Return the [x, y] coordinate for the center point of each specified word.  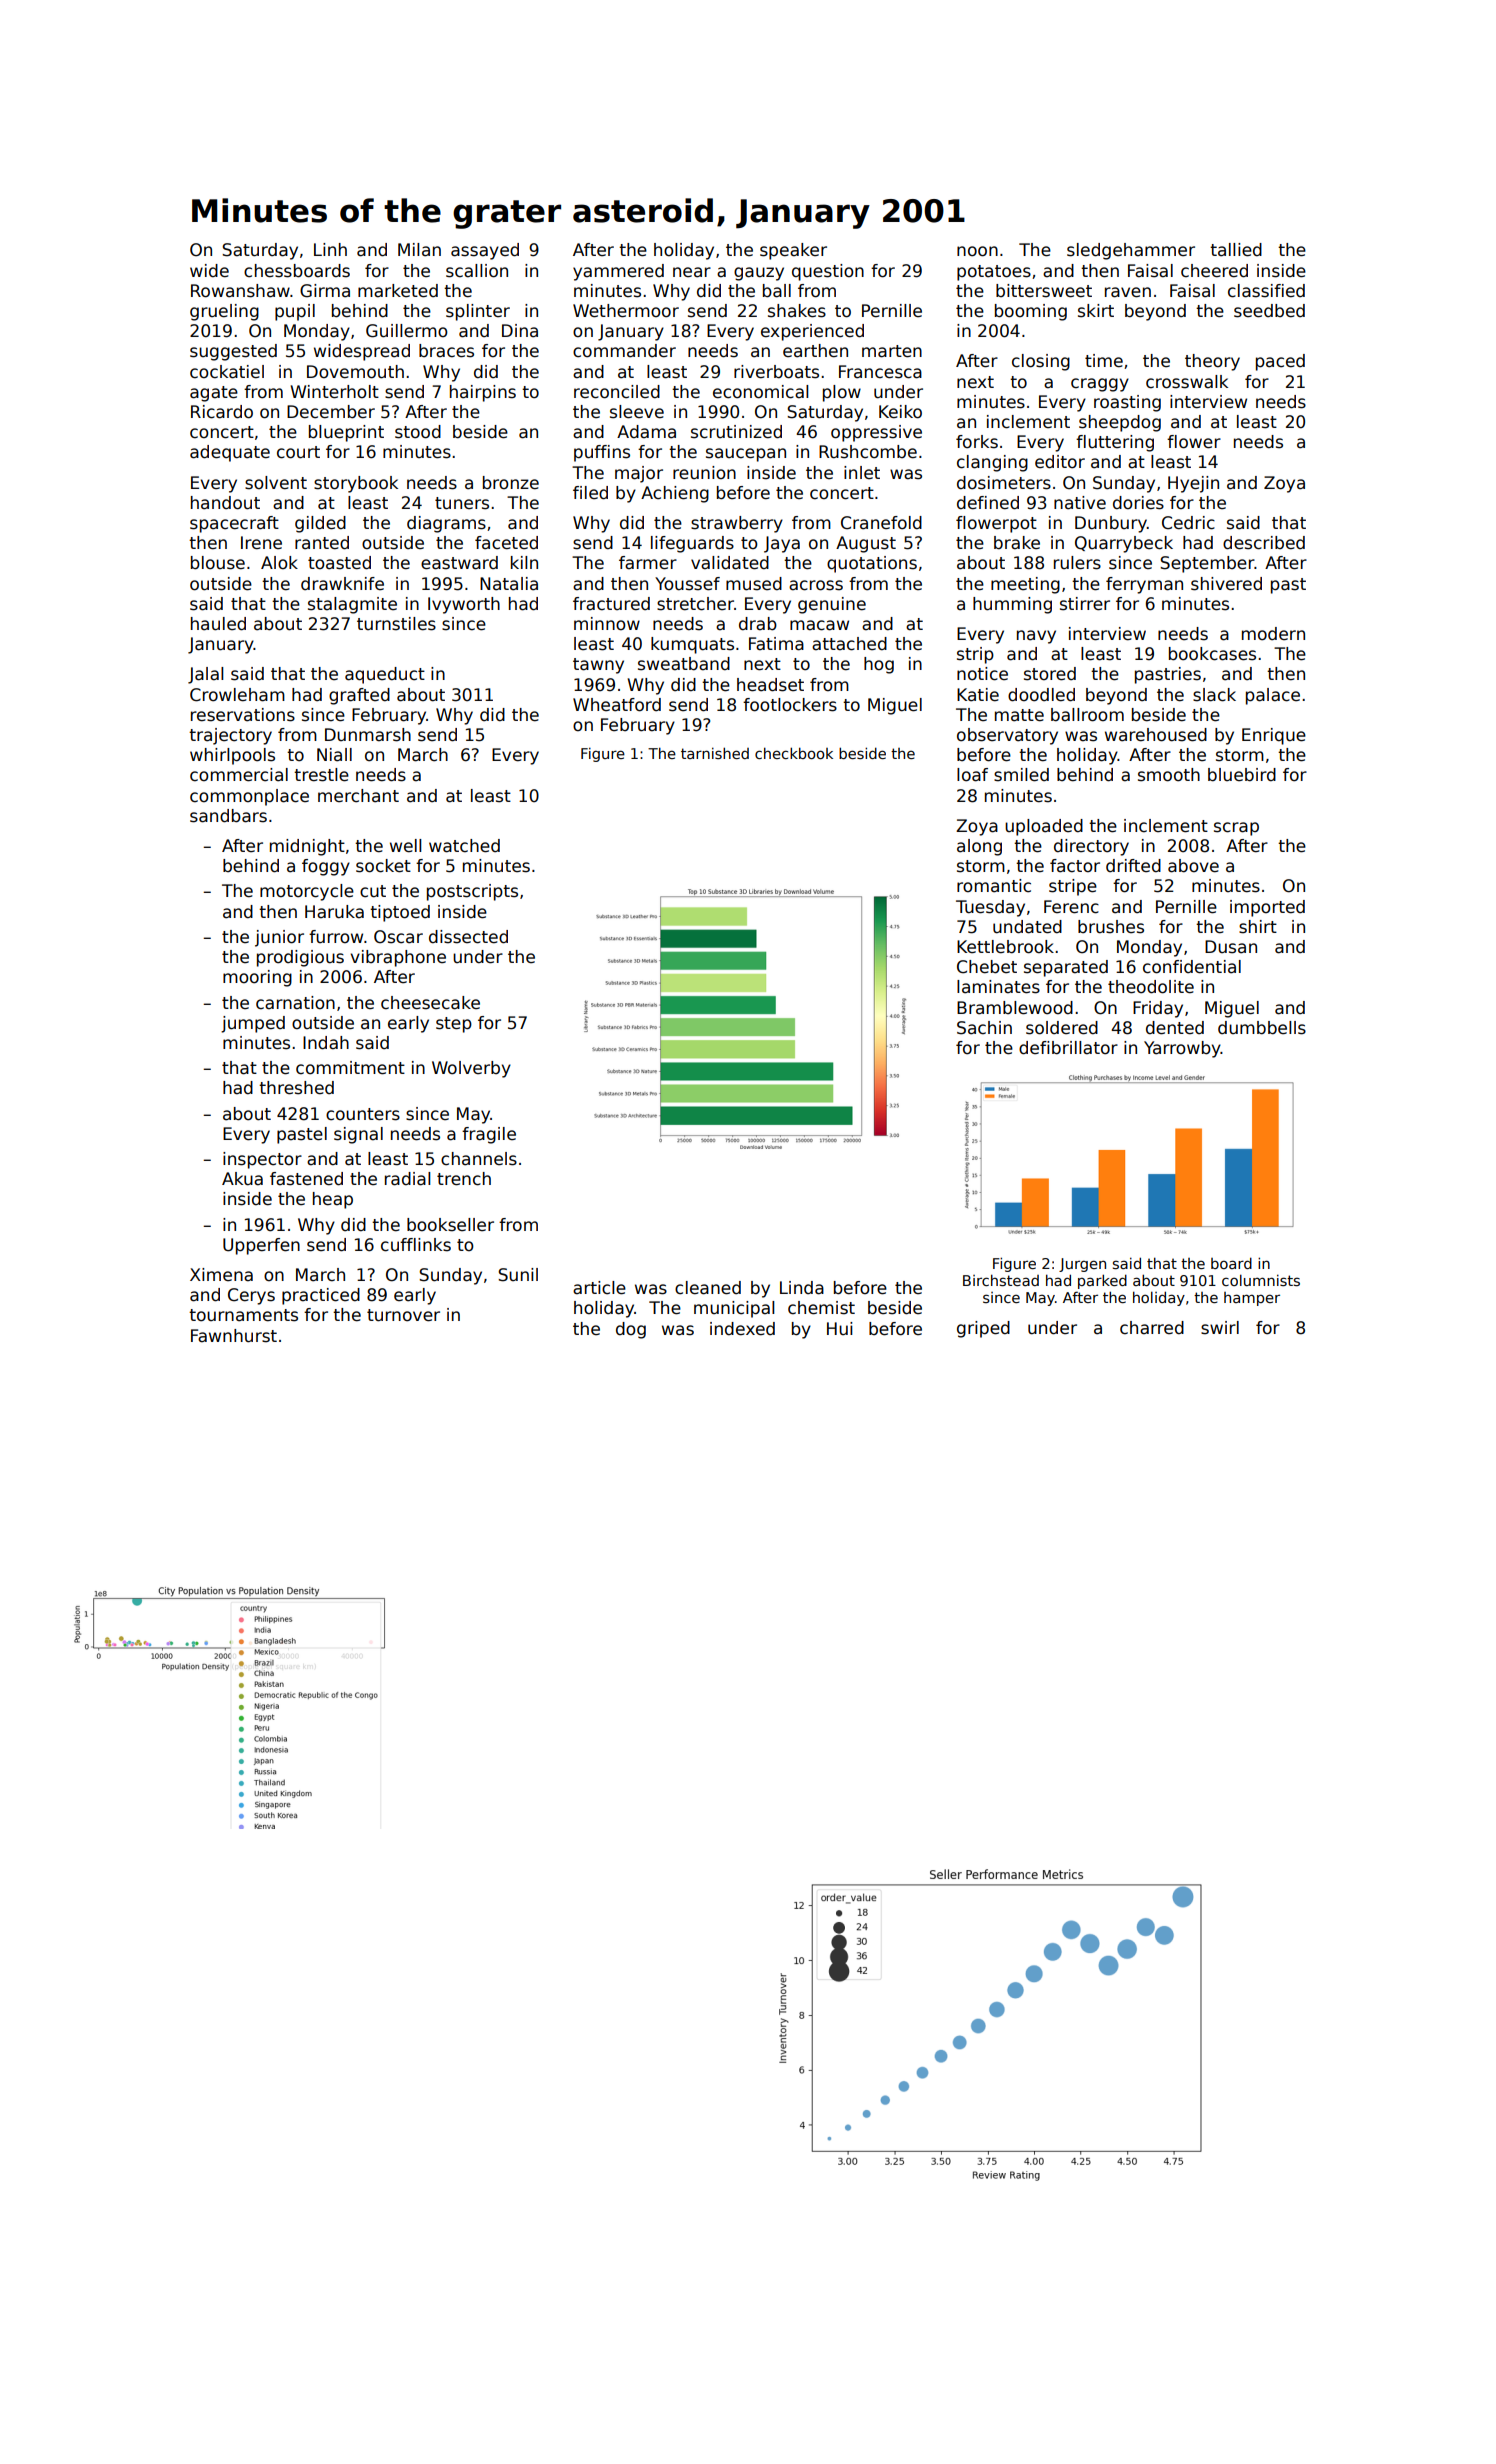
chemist [821, 1308]
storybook [356, 484]
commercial [239, 775]
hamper [1252, 1299]
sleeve [637, 412]
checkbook [794, 753]
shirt [1258, 927]
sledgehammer [1131, 251]
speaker [793, 251]
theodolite [1151, 987]
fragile [489, 1135]
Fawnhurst [234, 1336]
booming [1031, 312]
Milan [419, 250]
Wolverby [471, 1069]
